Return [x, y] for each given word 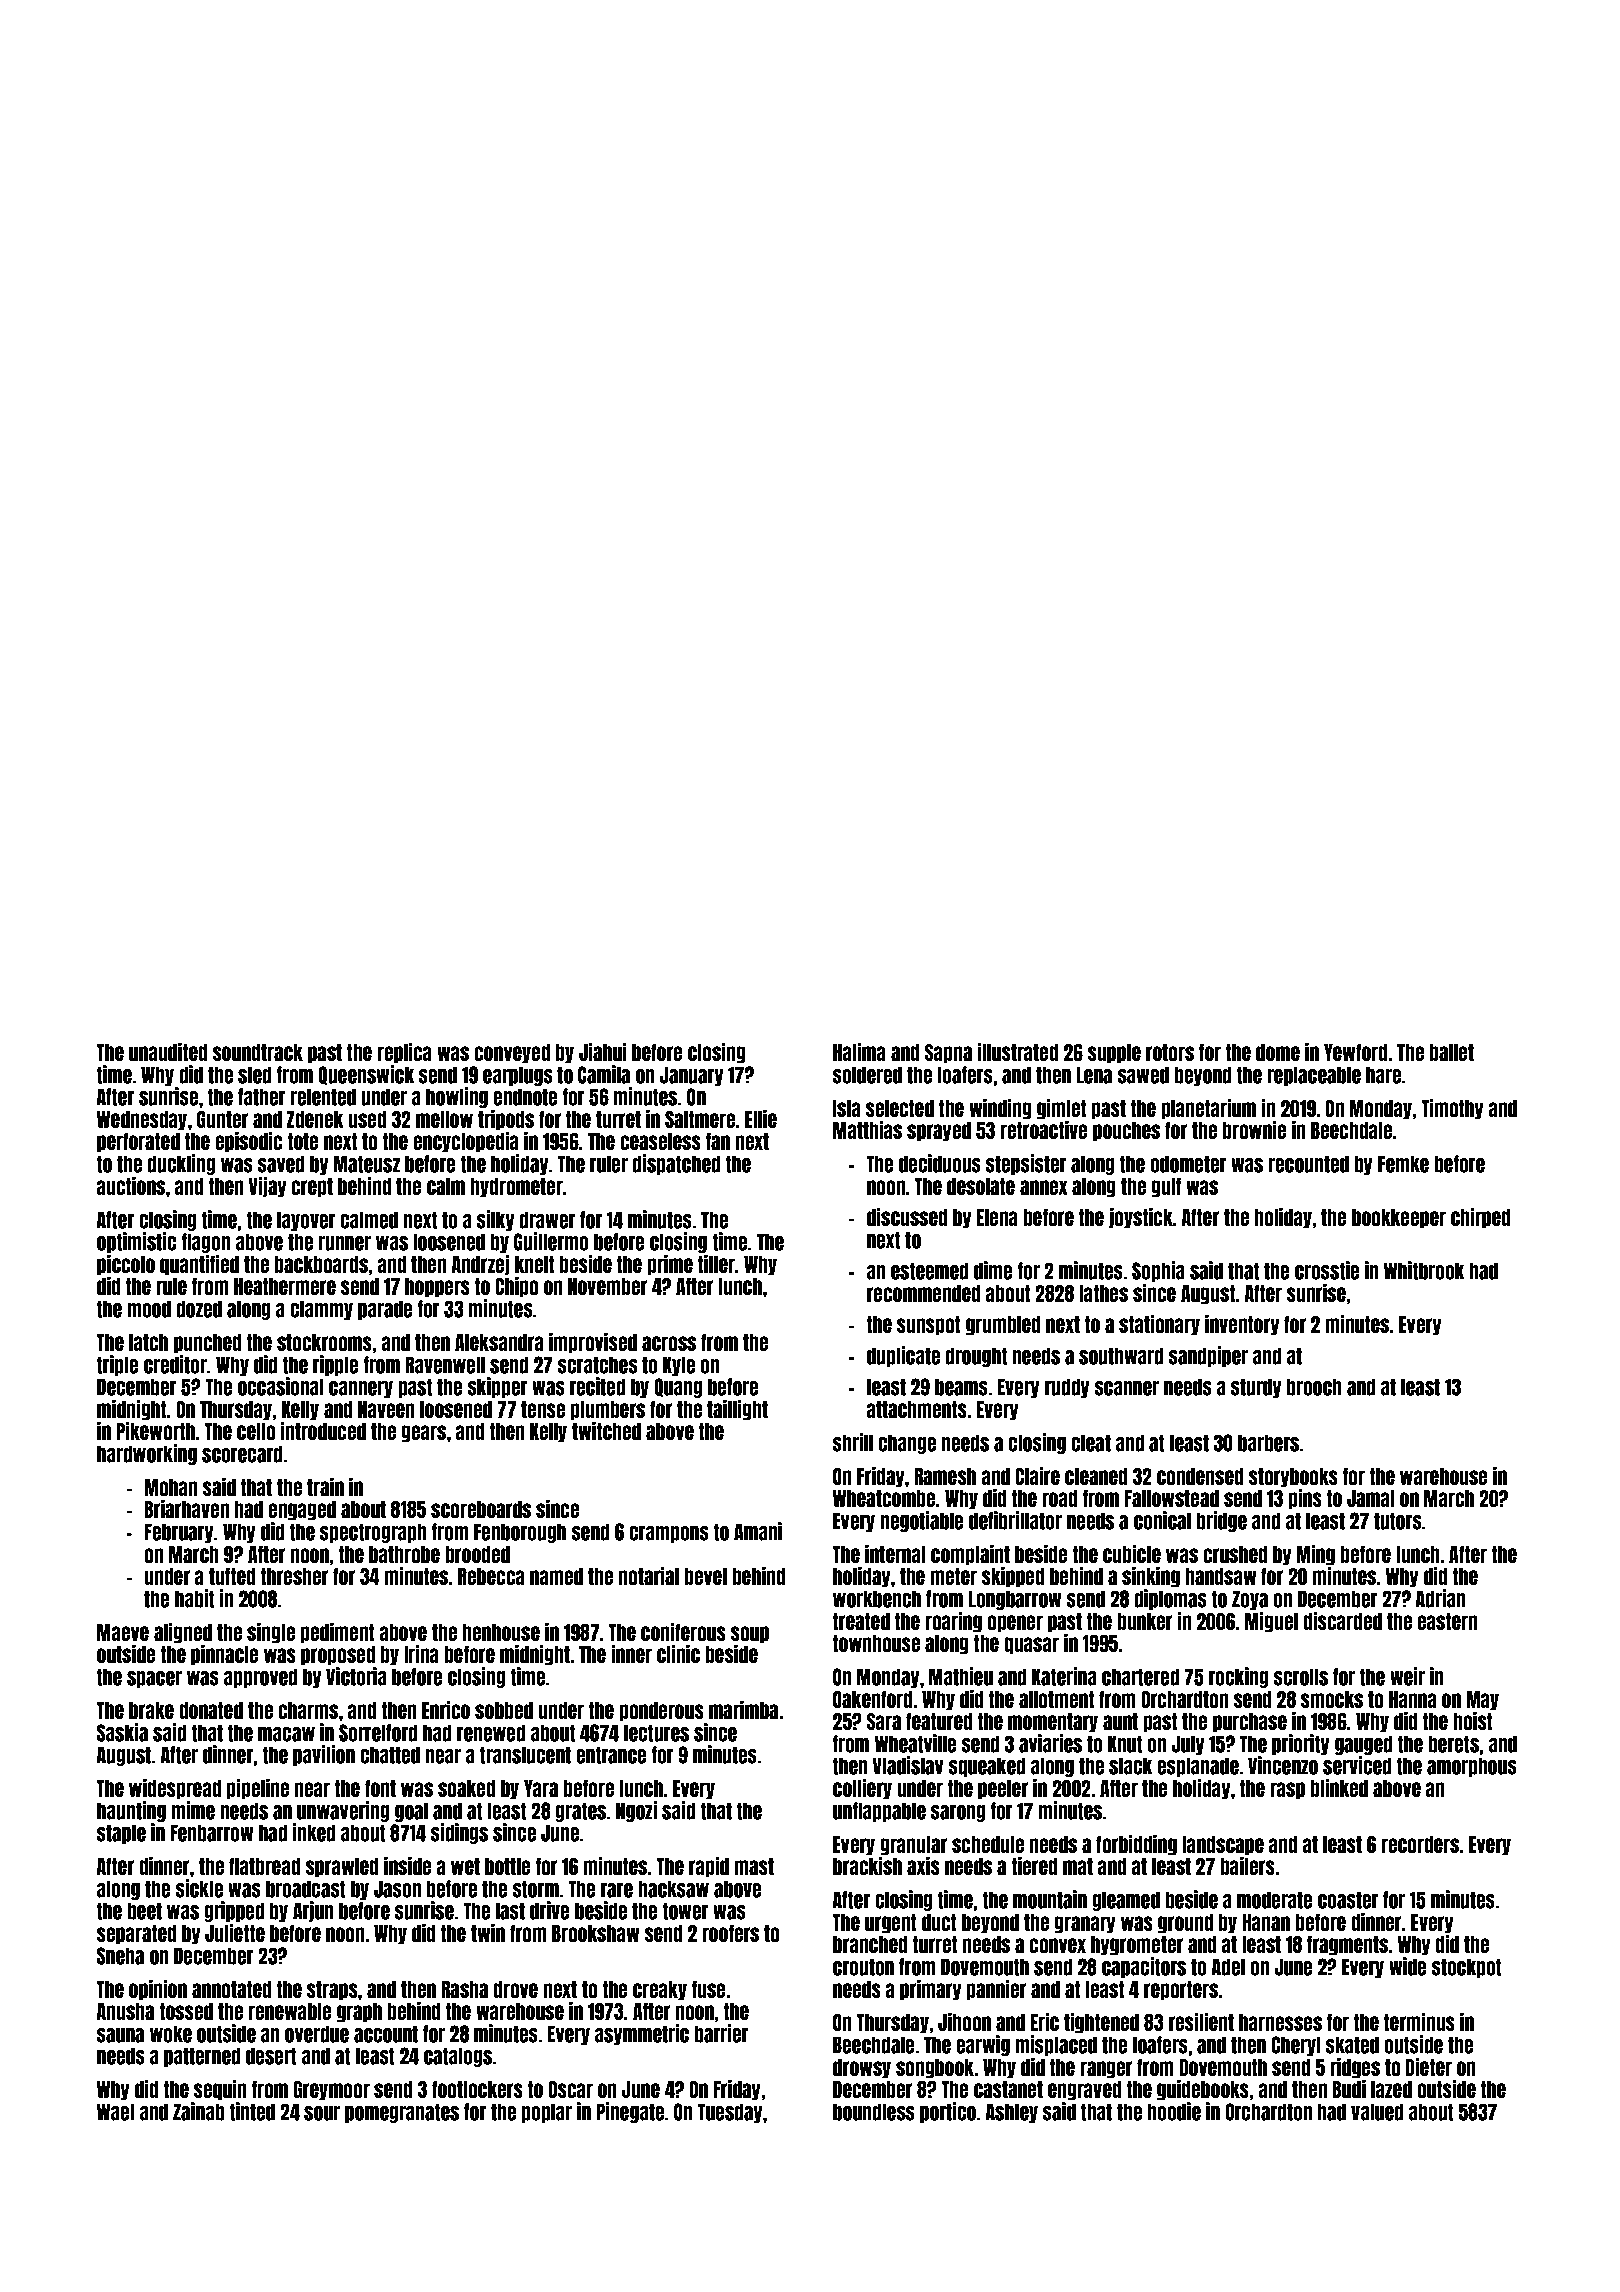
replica [404, 1053]
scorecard [242, 1454]
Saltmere [700, 1119]
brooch [1314, 1387]
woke [171, 2034]
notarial [648, 1576]
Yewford [1355, 1052]
